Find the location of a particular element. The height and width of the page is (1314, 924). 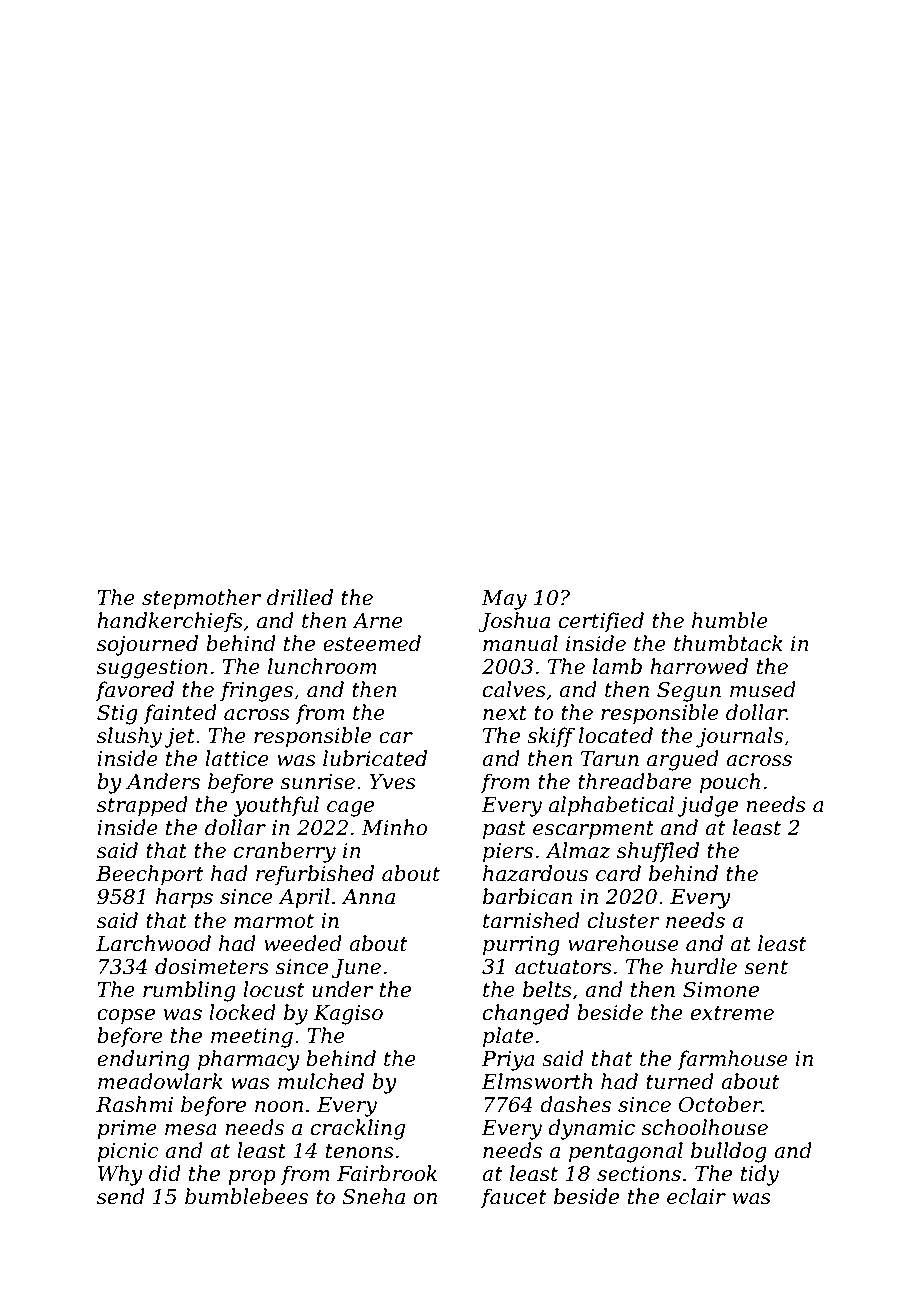

lubricated is located at coordinates (375, 758).
